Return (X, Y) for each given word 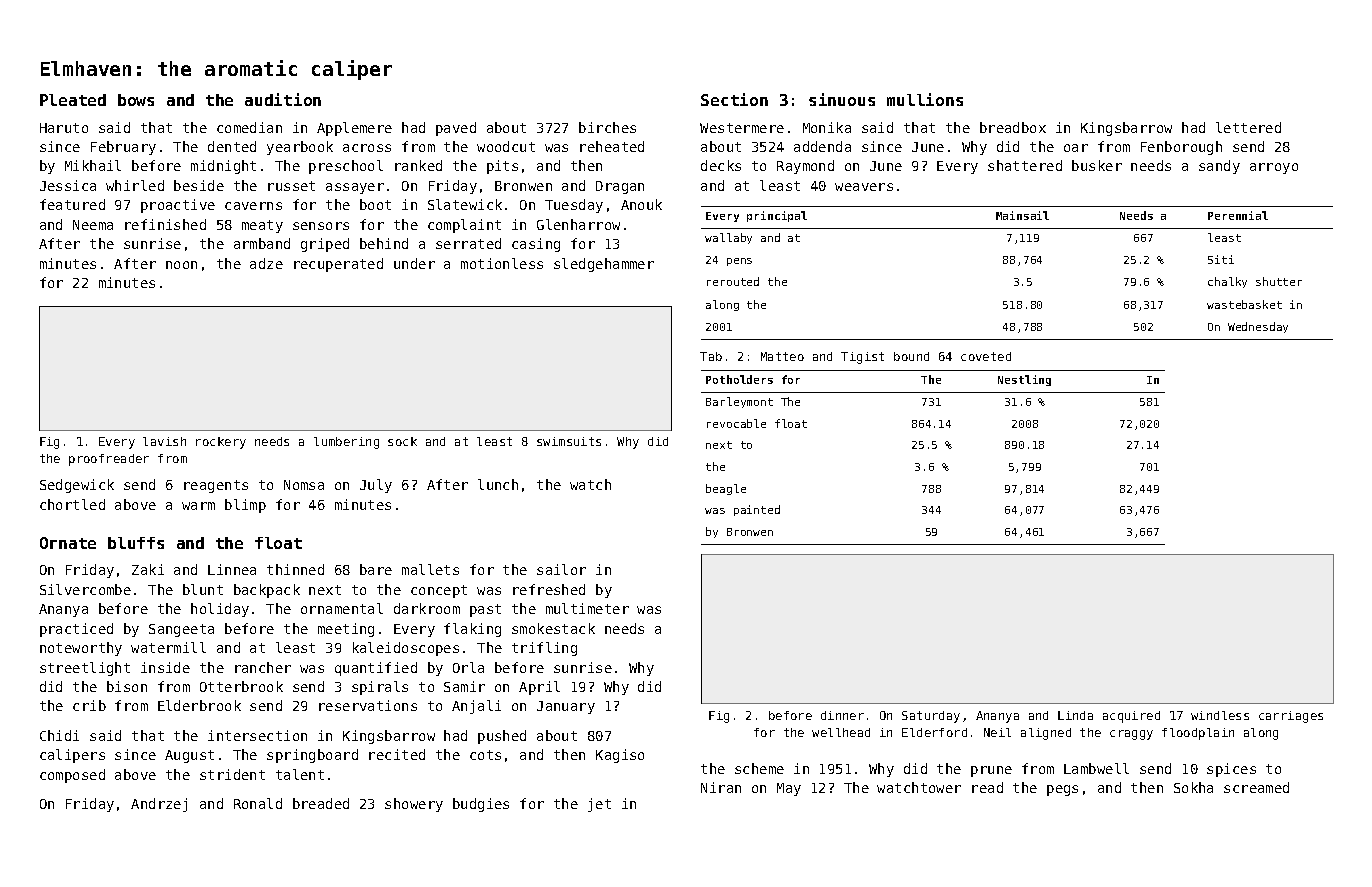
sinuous (842, 99)
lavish (164, 441)
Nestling (1024, 380)
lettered (1248, 127)
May (789, 789)
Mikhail (93, 165)
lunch (498, 484)
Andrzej (159, 805)
